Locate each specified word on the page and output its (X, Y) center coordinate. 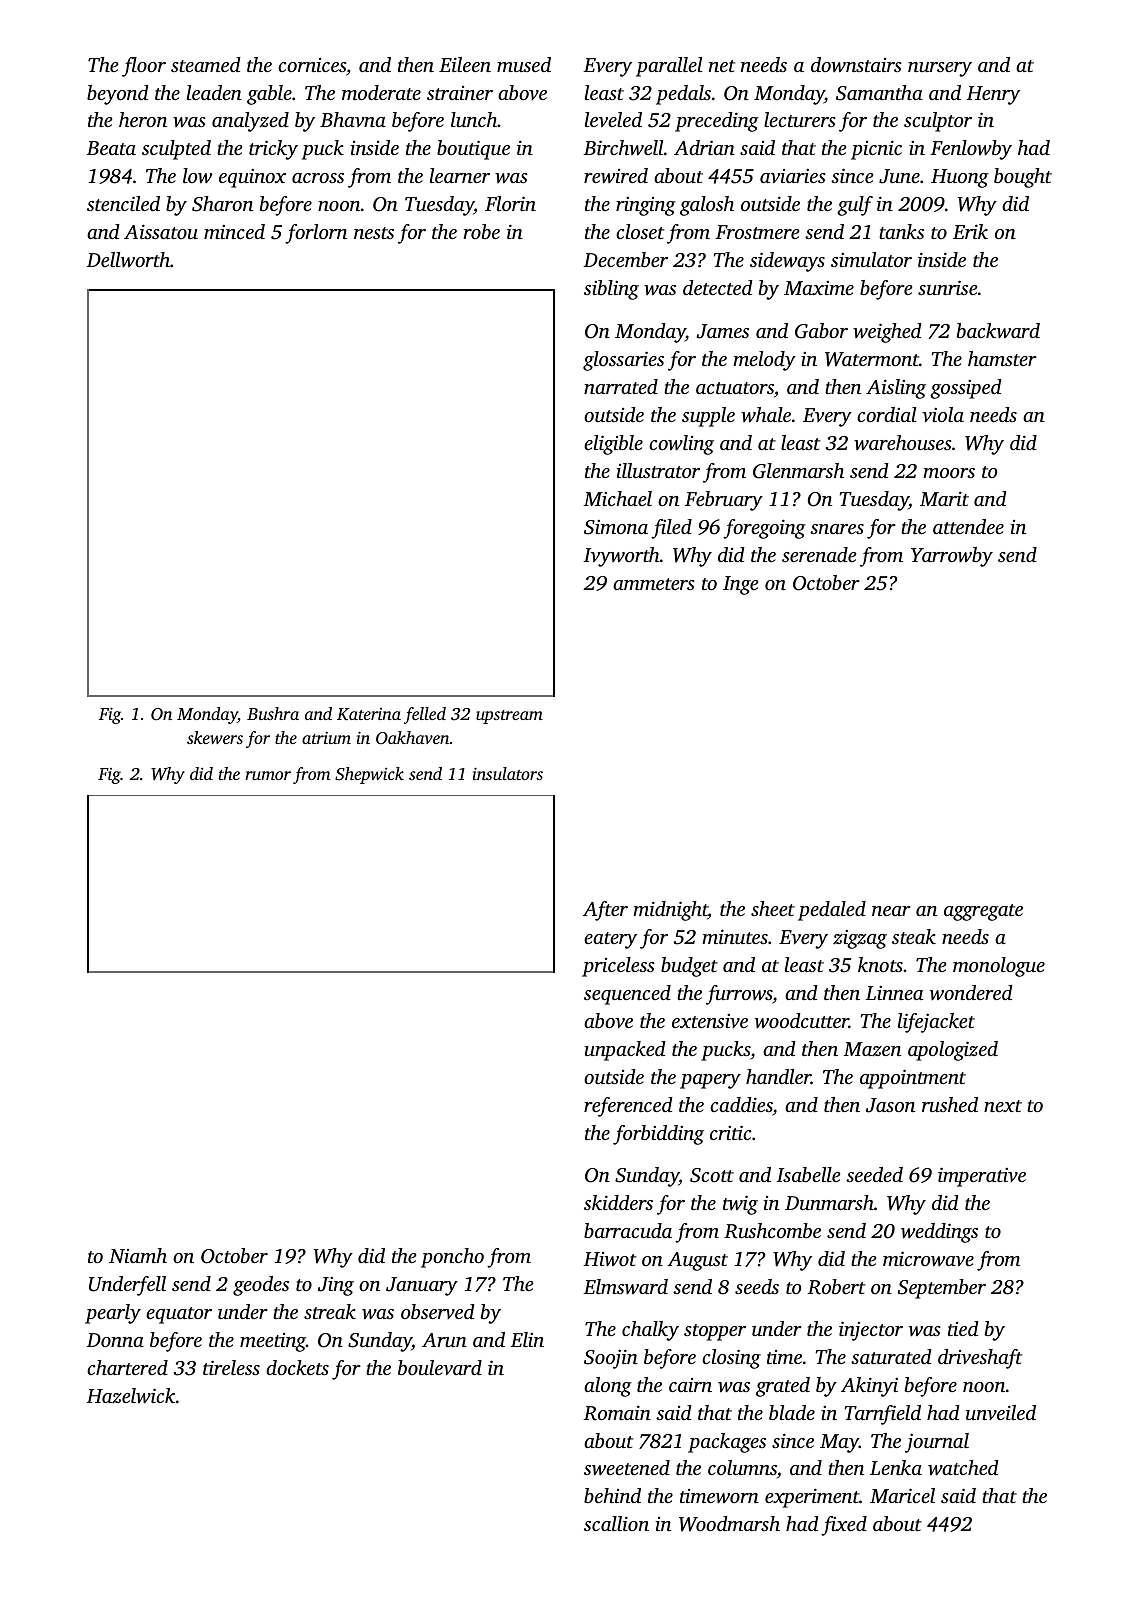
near (891, 911)
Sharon (222, 204)
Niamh (138, 1255)
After (605, 911)
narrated (621, 386)
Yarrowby (952, 557)
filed (671, 529)
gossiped (966, 389)
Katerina (369, 714)
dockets (297, 1367)
